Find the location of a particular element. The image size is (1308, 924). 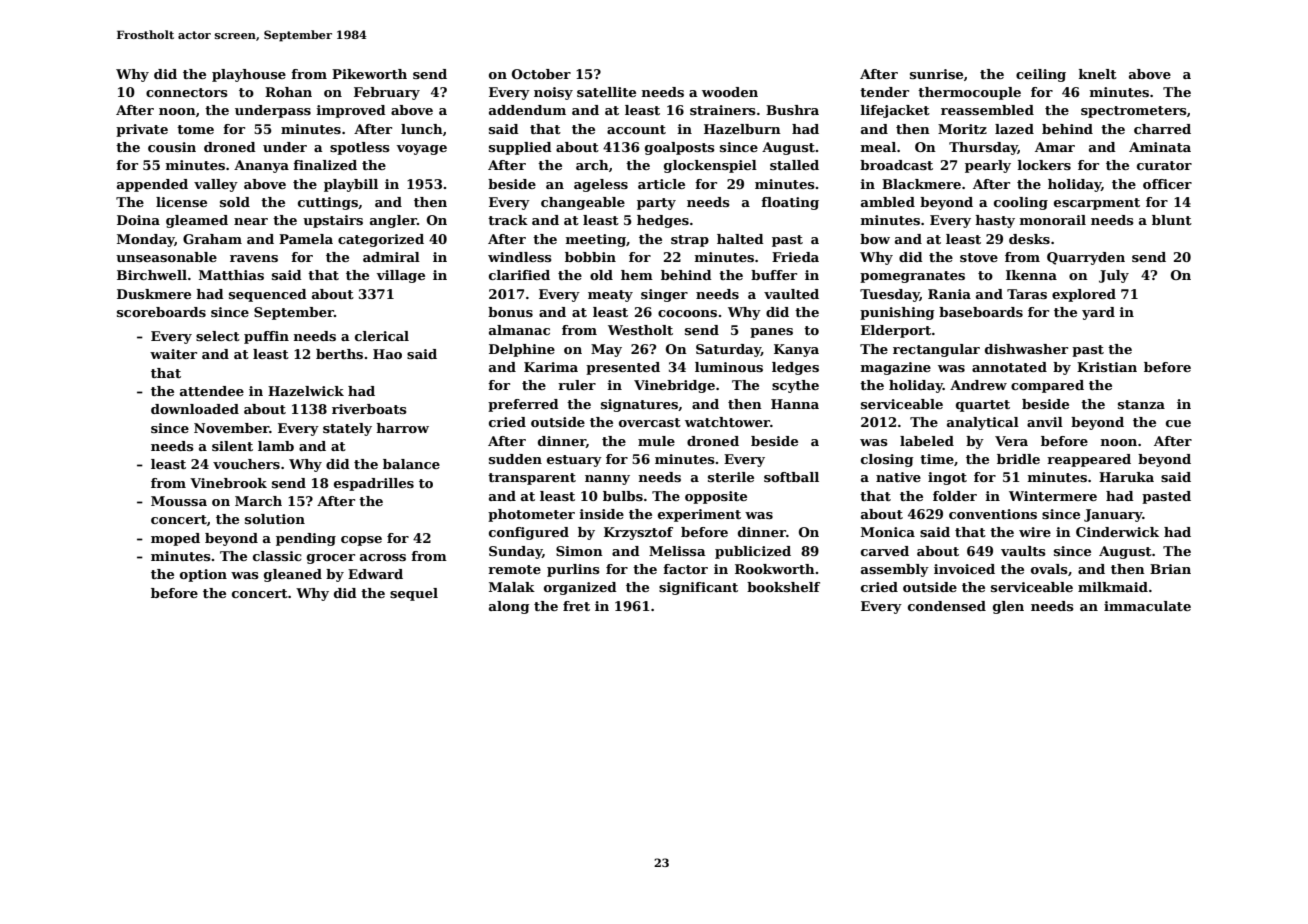

connectors is located at coordinates (187, 92).
